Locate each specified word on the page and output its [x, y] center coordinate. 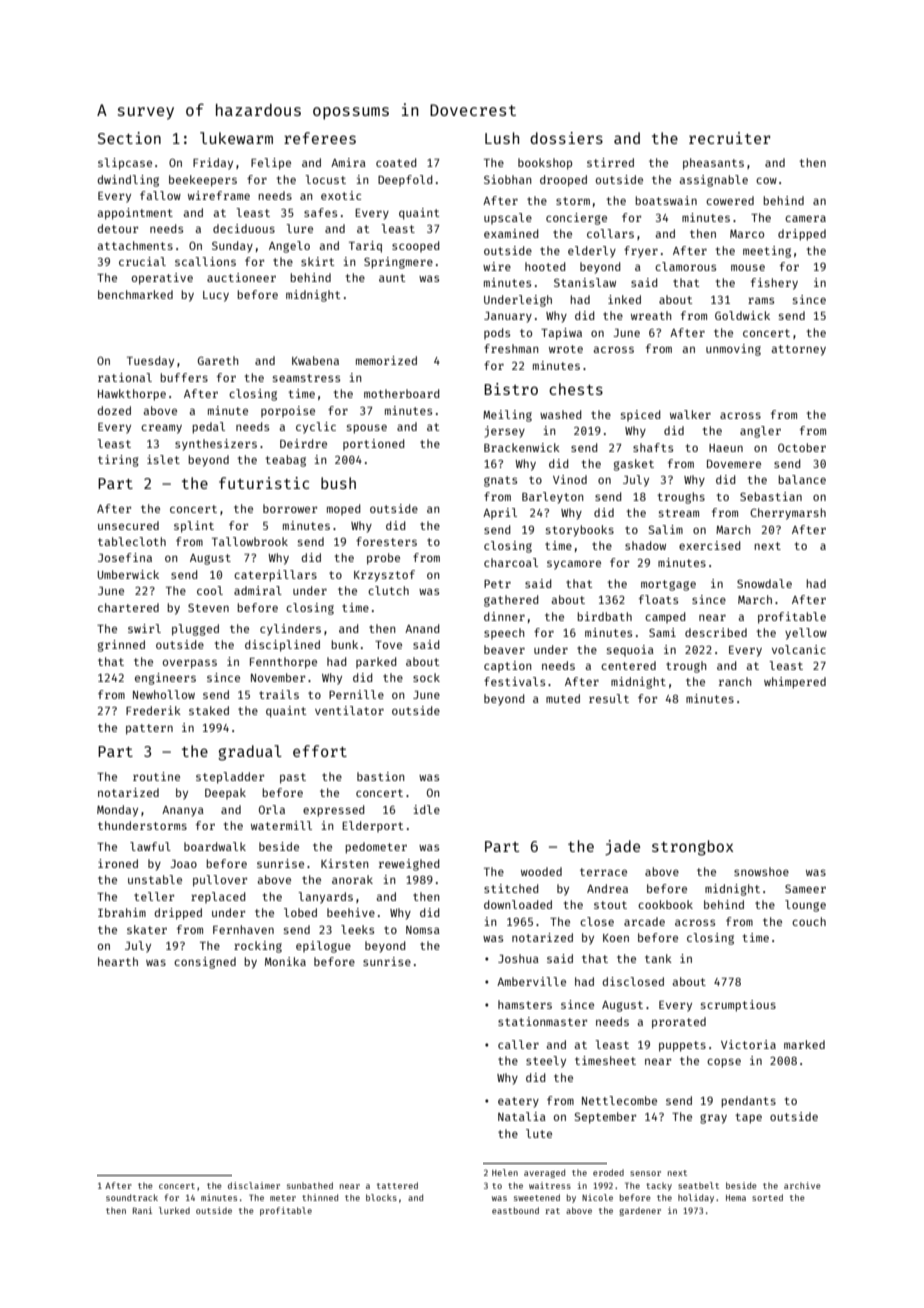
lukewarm [236, 138]
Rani [142, 1210]
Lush [502, 138]
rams [761, 300]
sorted [767, 1197]
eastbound [515, 1210]
